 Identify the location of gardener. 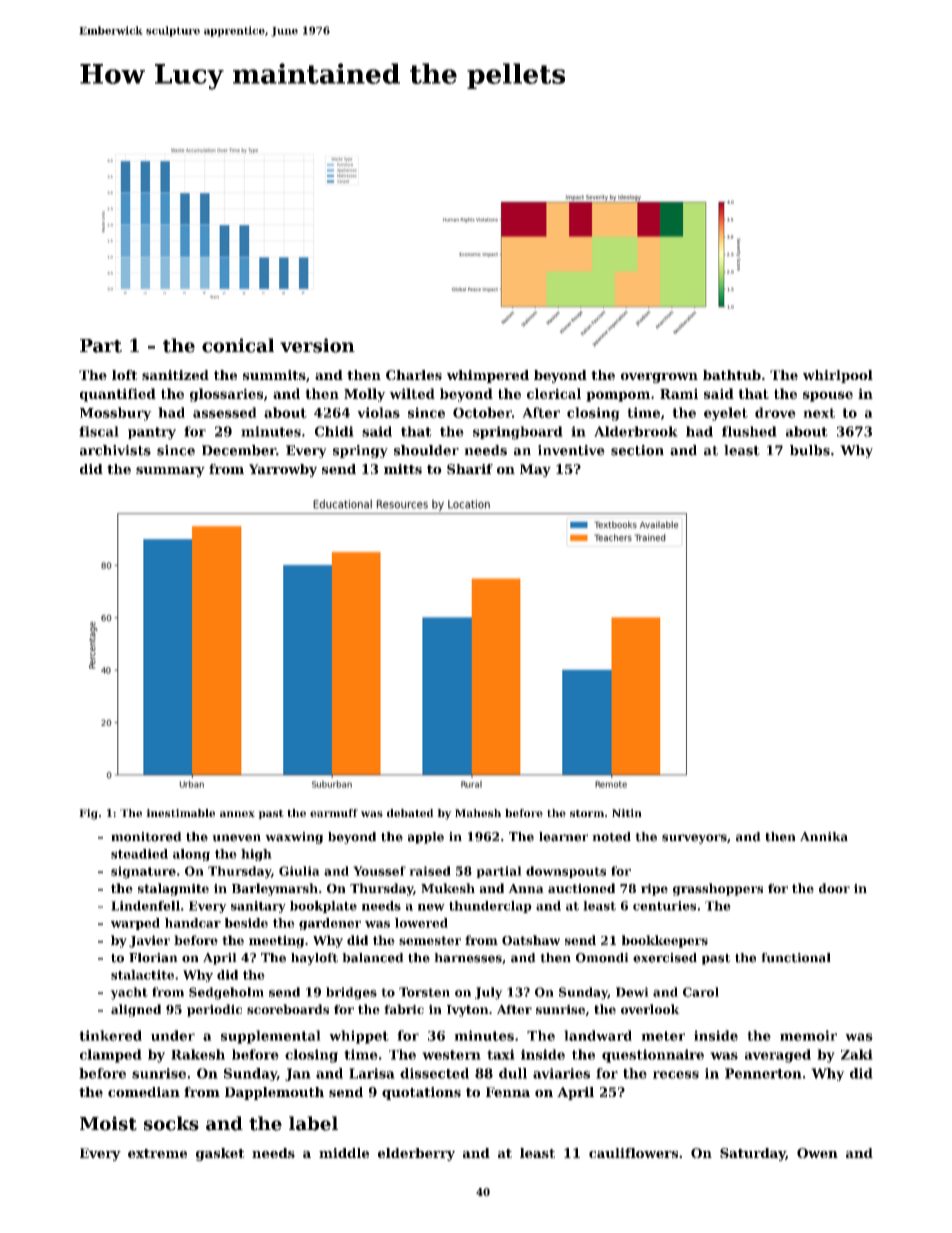
(330, 924).
